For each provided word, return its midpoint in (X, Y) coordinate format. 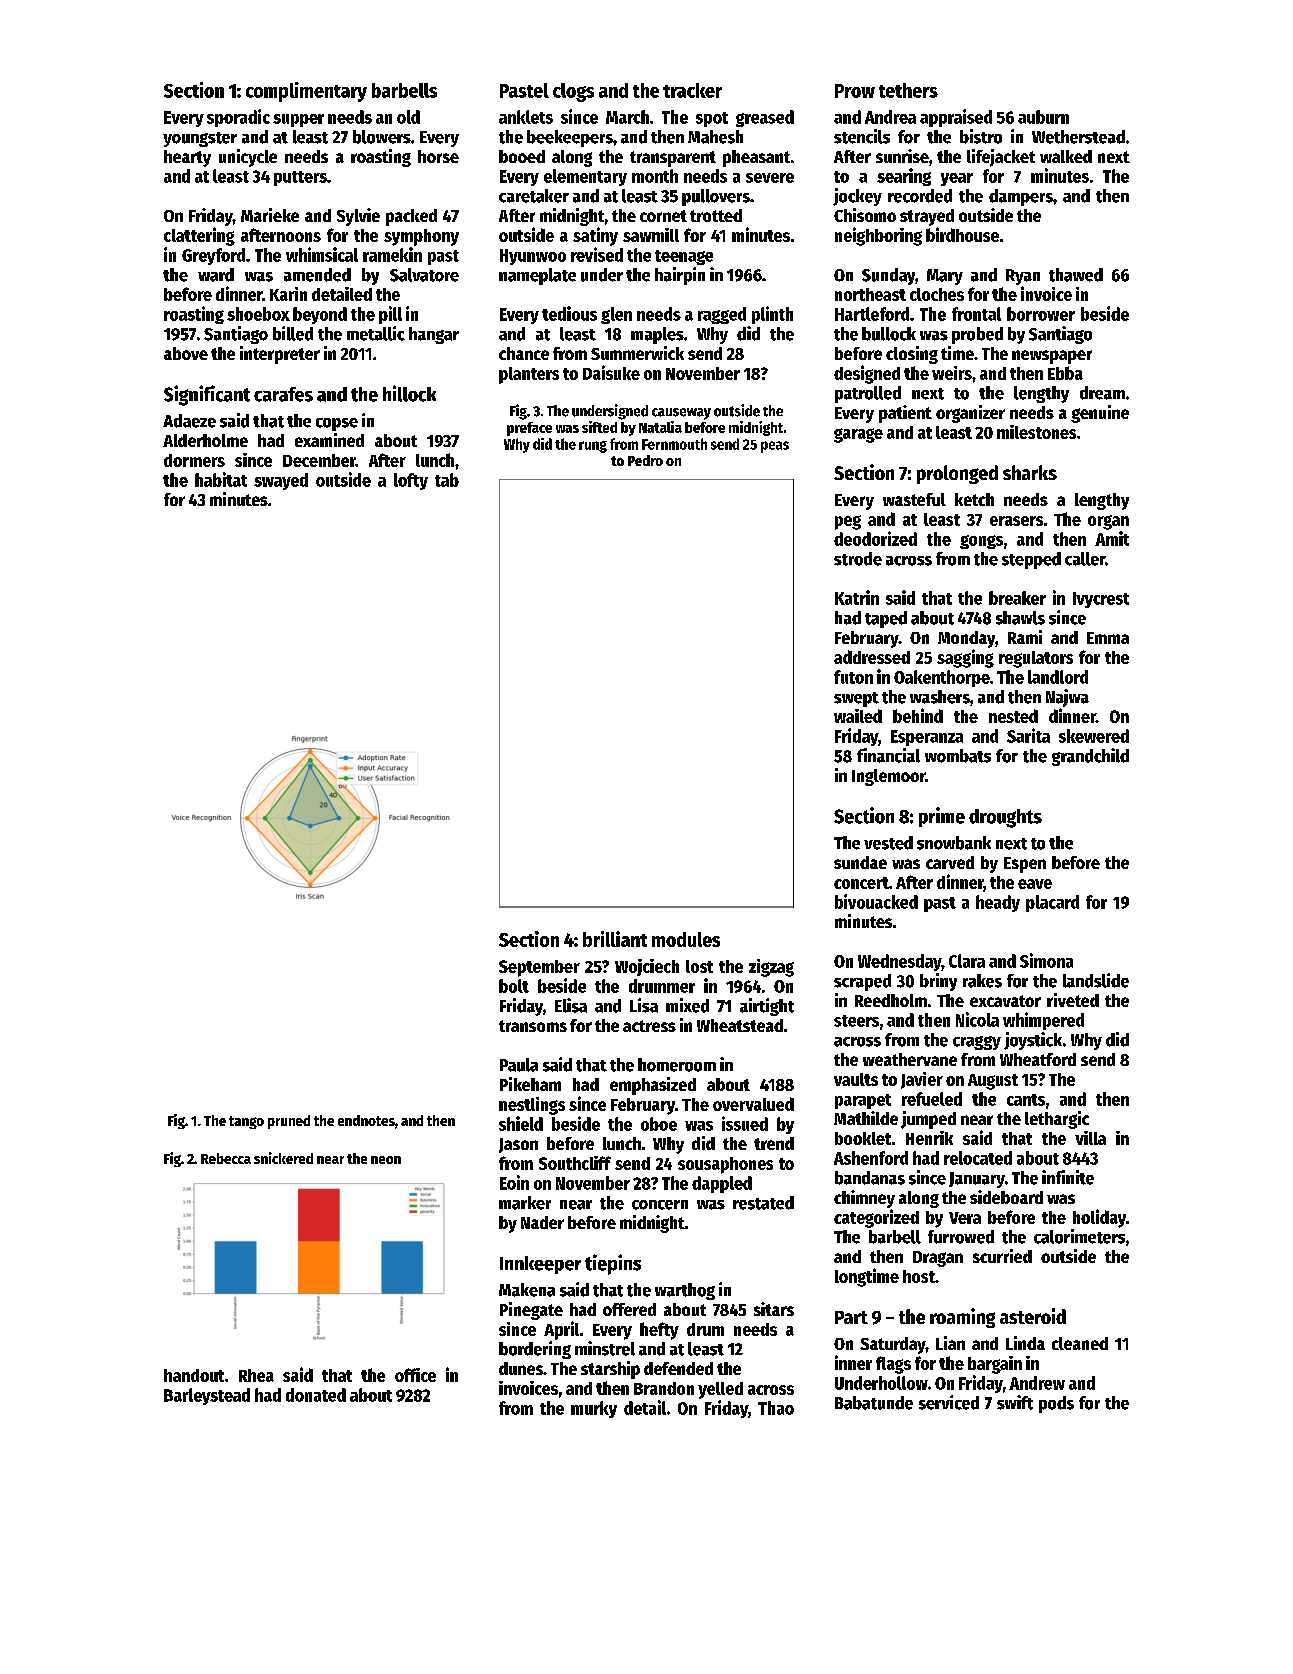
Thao (776, 1408)
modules (686, 939)
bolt (514, 986)
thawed (1076, 275)
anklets (526, 117)
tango (246, 1122)
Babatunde (874, 1403)
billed (293, 333)
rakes (982, 981)
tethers (908, 90)
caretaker (534, 196)
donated (316, 1395)
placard (1052, 903)
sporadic (238, 118)
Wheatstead (740, 1025)
